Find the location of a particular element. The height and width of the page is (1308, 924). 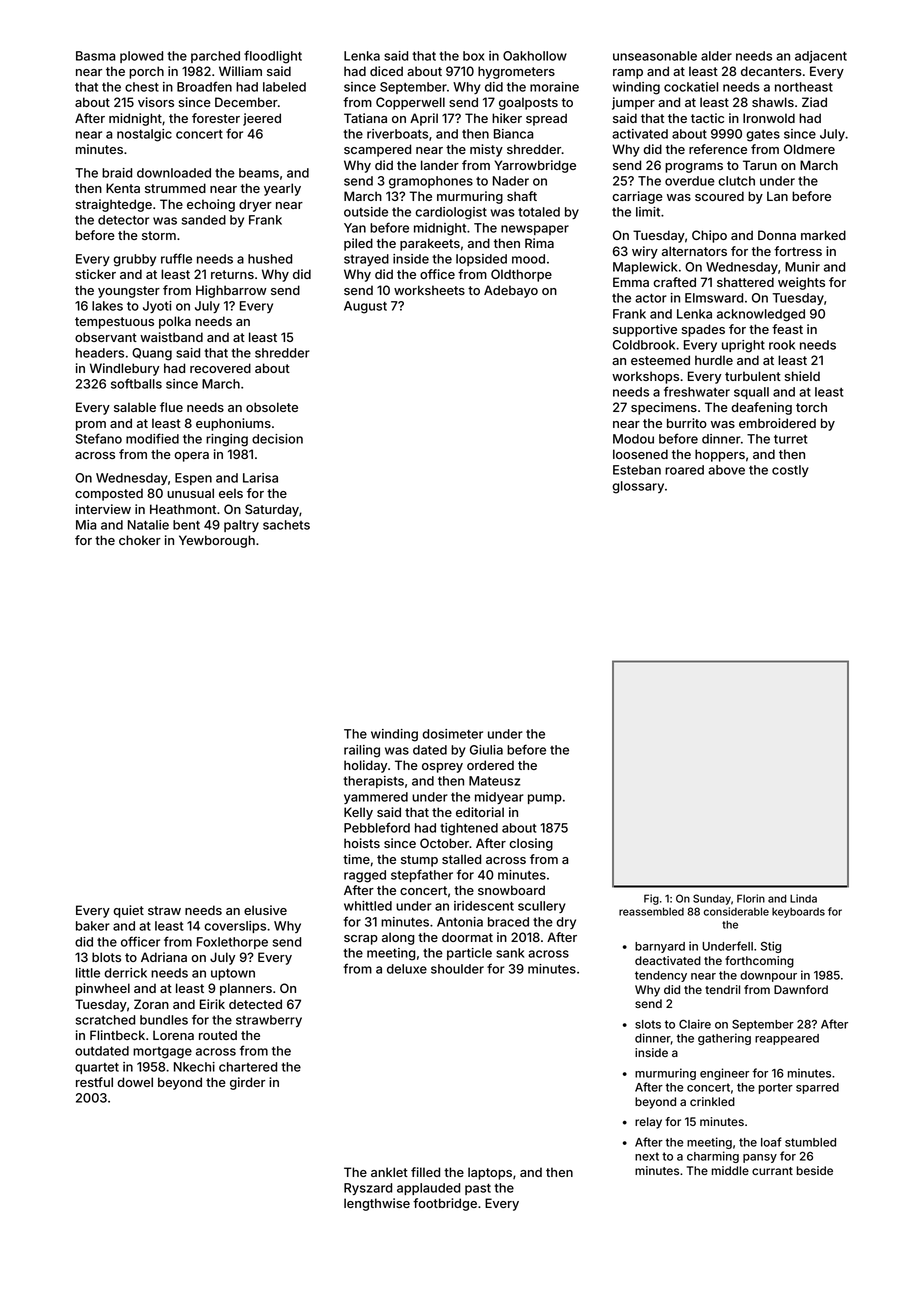

holiday is located at coordinates (365, 766).
